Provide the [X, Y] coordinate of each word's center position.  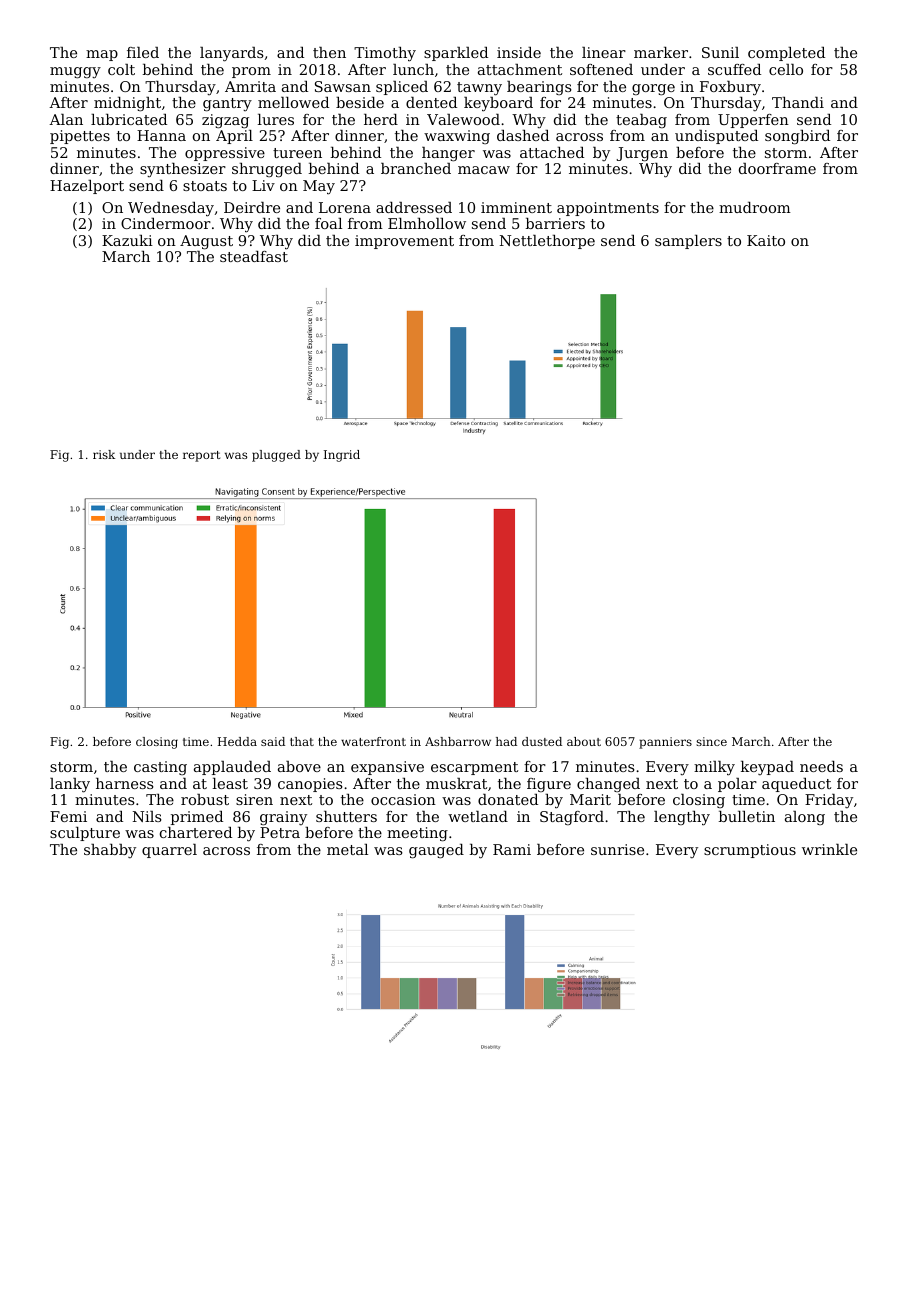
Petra [280, 832]
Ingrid [342, 456]
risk [104, 454]
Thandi [798, 102]
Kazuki [127, 240]
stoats [205, 186]
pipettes [80, 137]
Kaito [766, 240]
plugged [276, 456]
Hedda [237, 741]
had [506, 741]
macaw [484, 170]
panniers [665, 743]
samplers [688, 242]
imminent [516, 207]
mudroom [755, 207]
